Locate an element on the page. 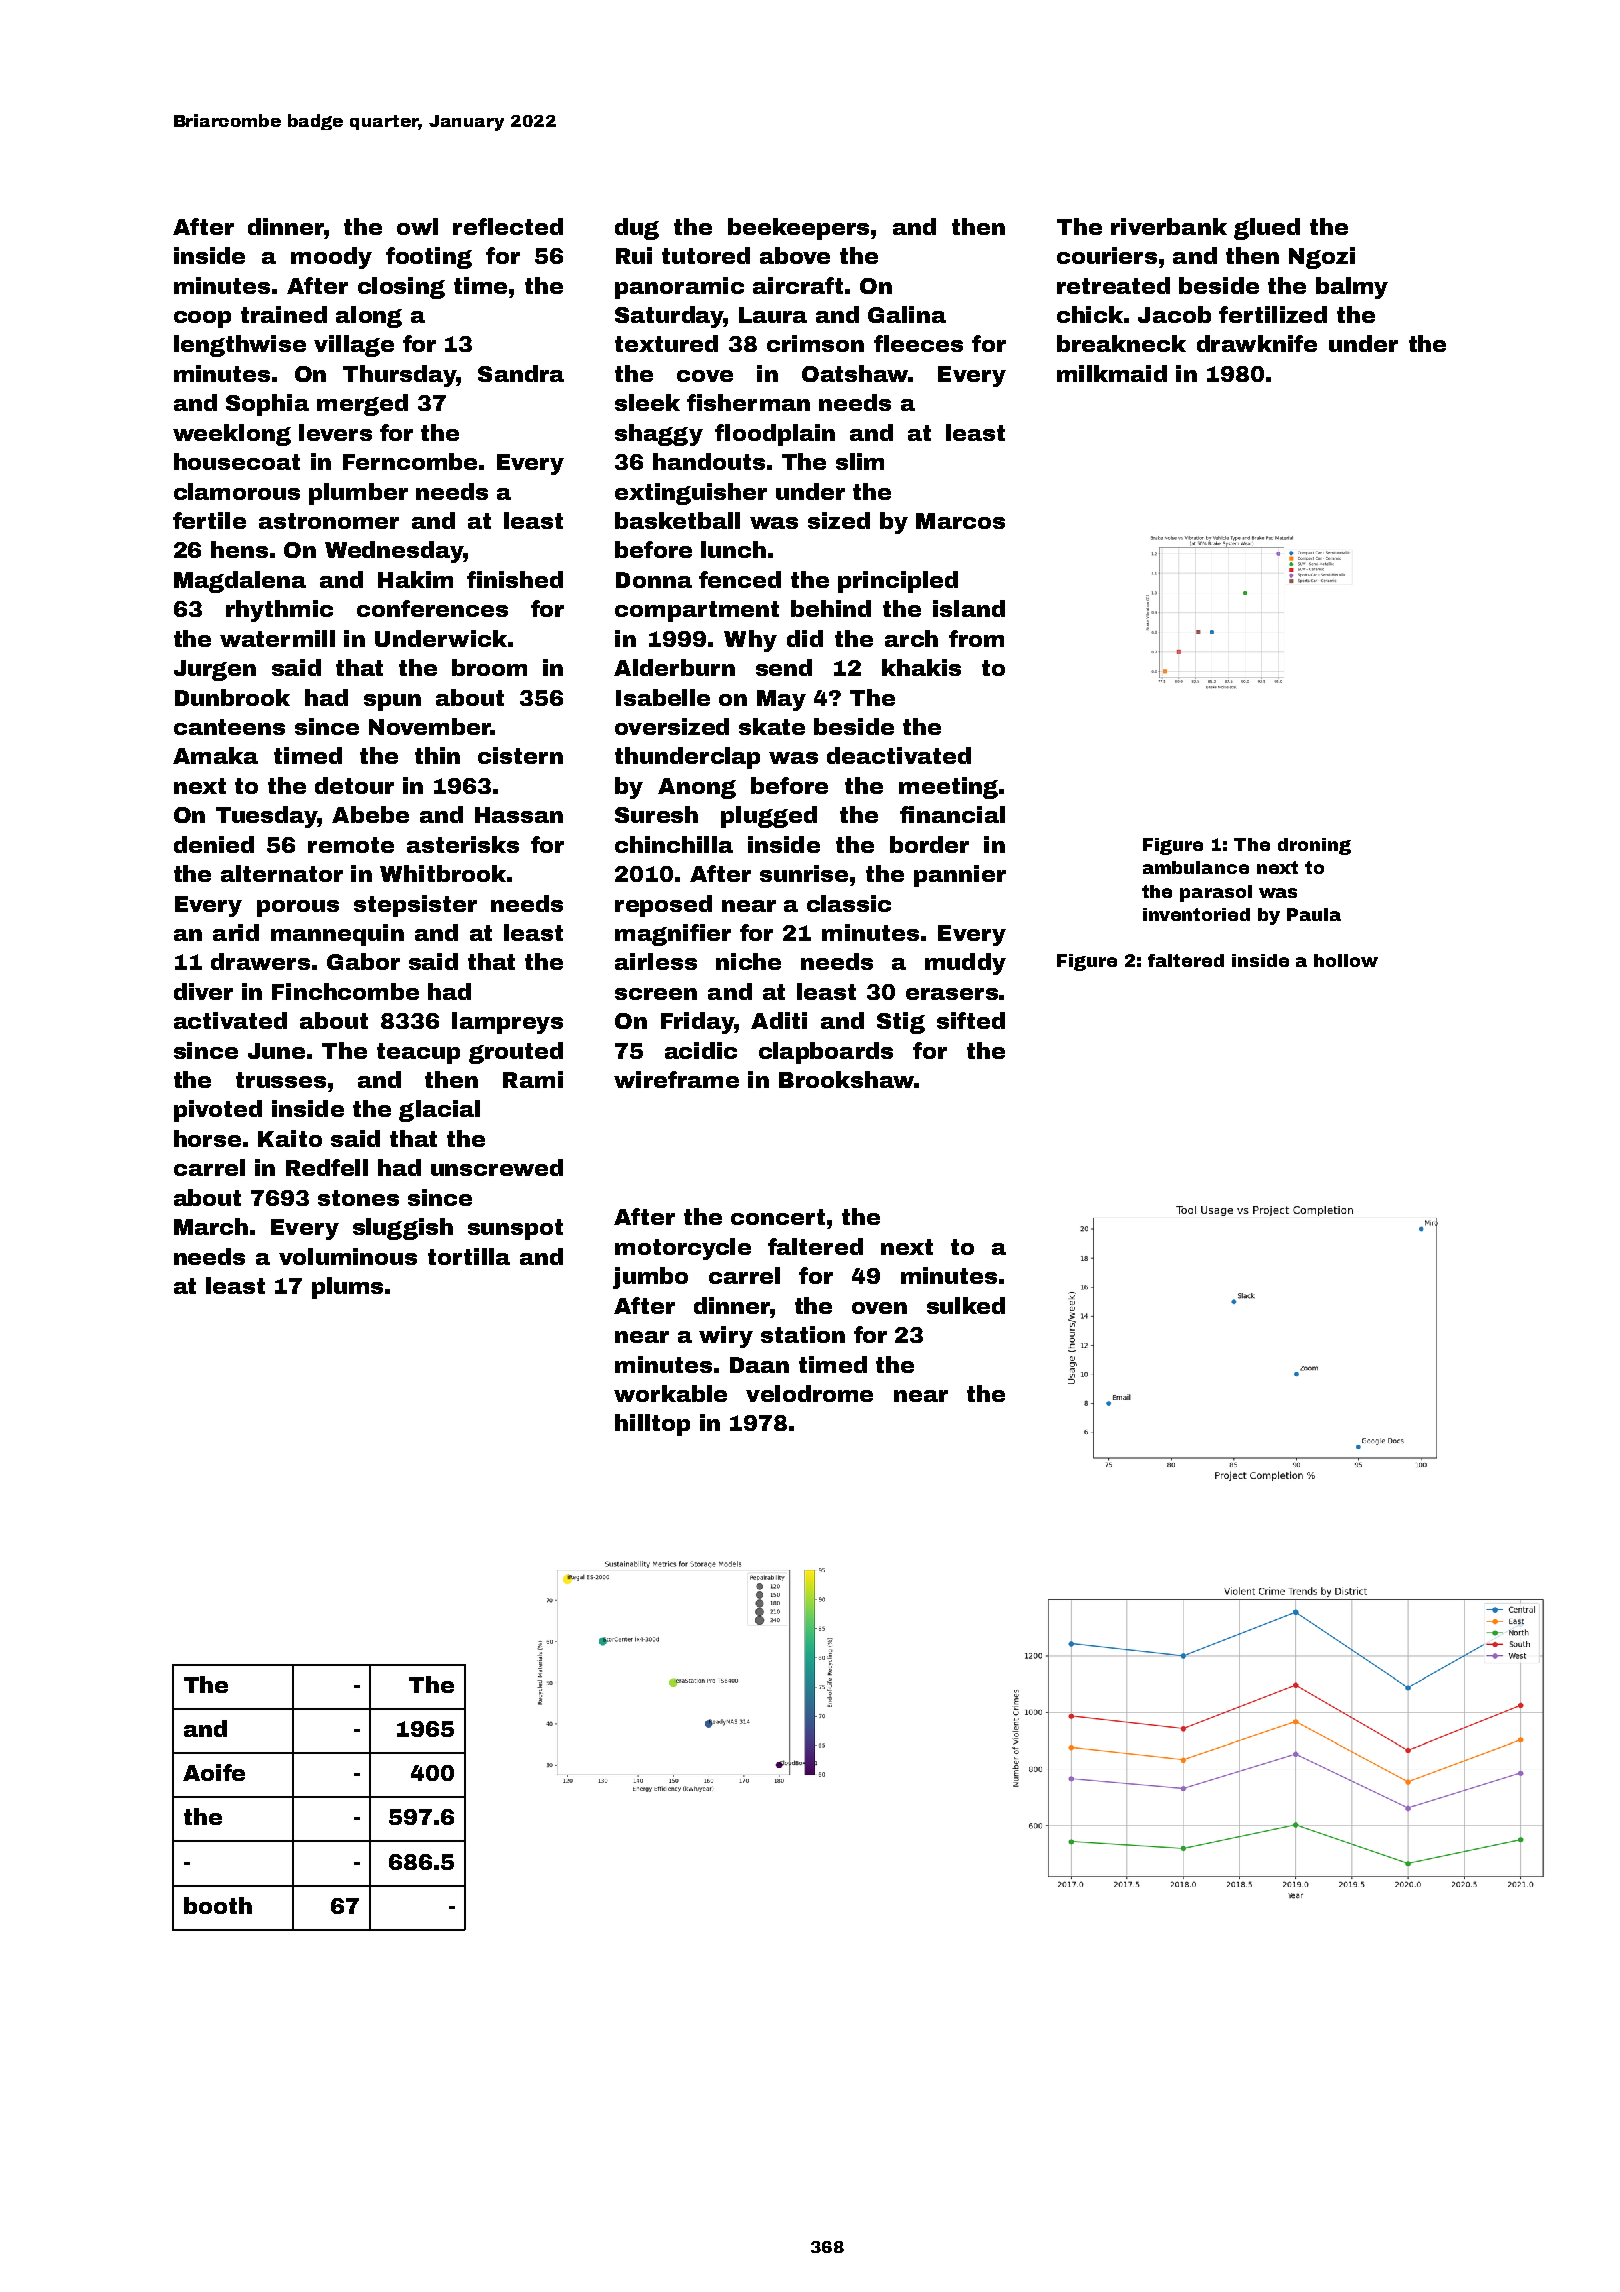 This image has height=2292, width=1620. acidic is located at coordinates (701, 1050).
